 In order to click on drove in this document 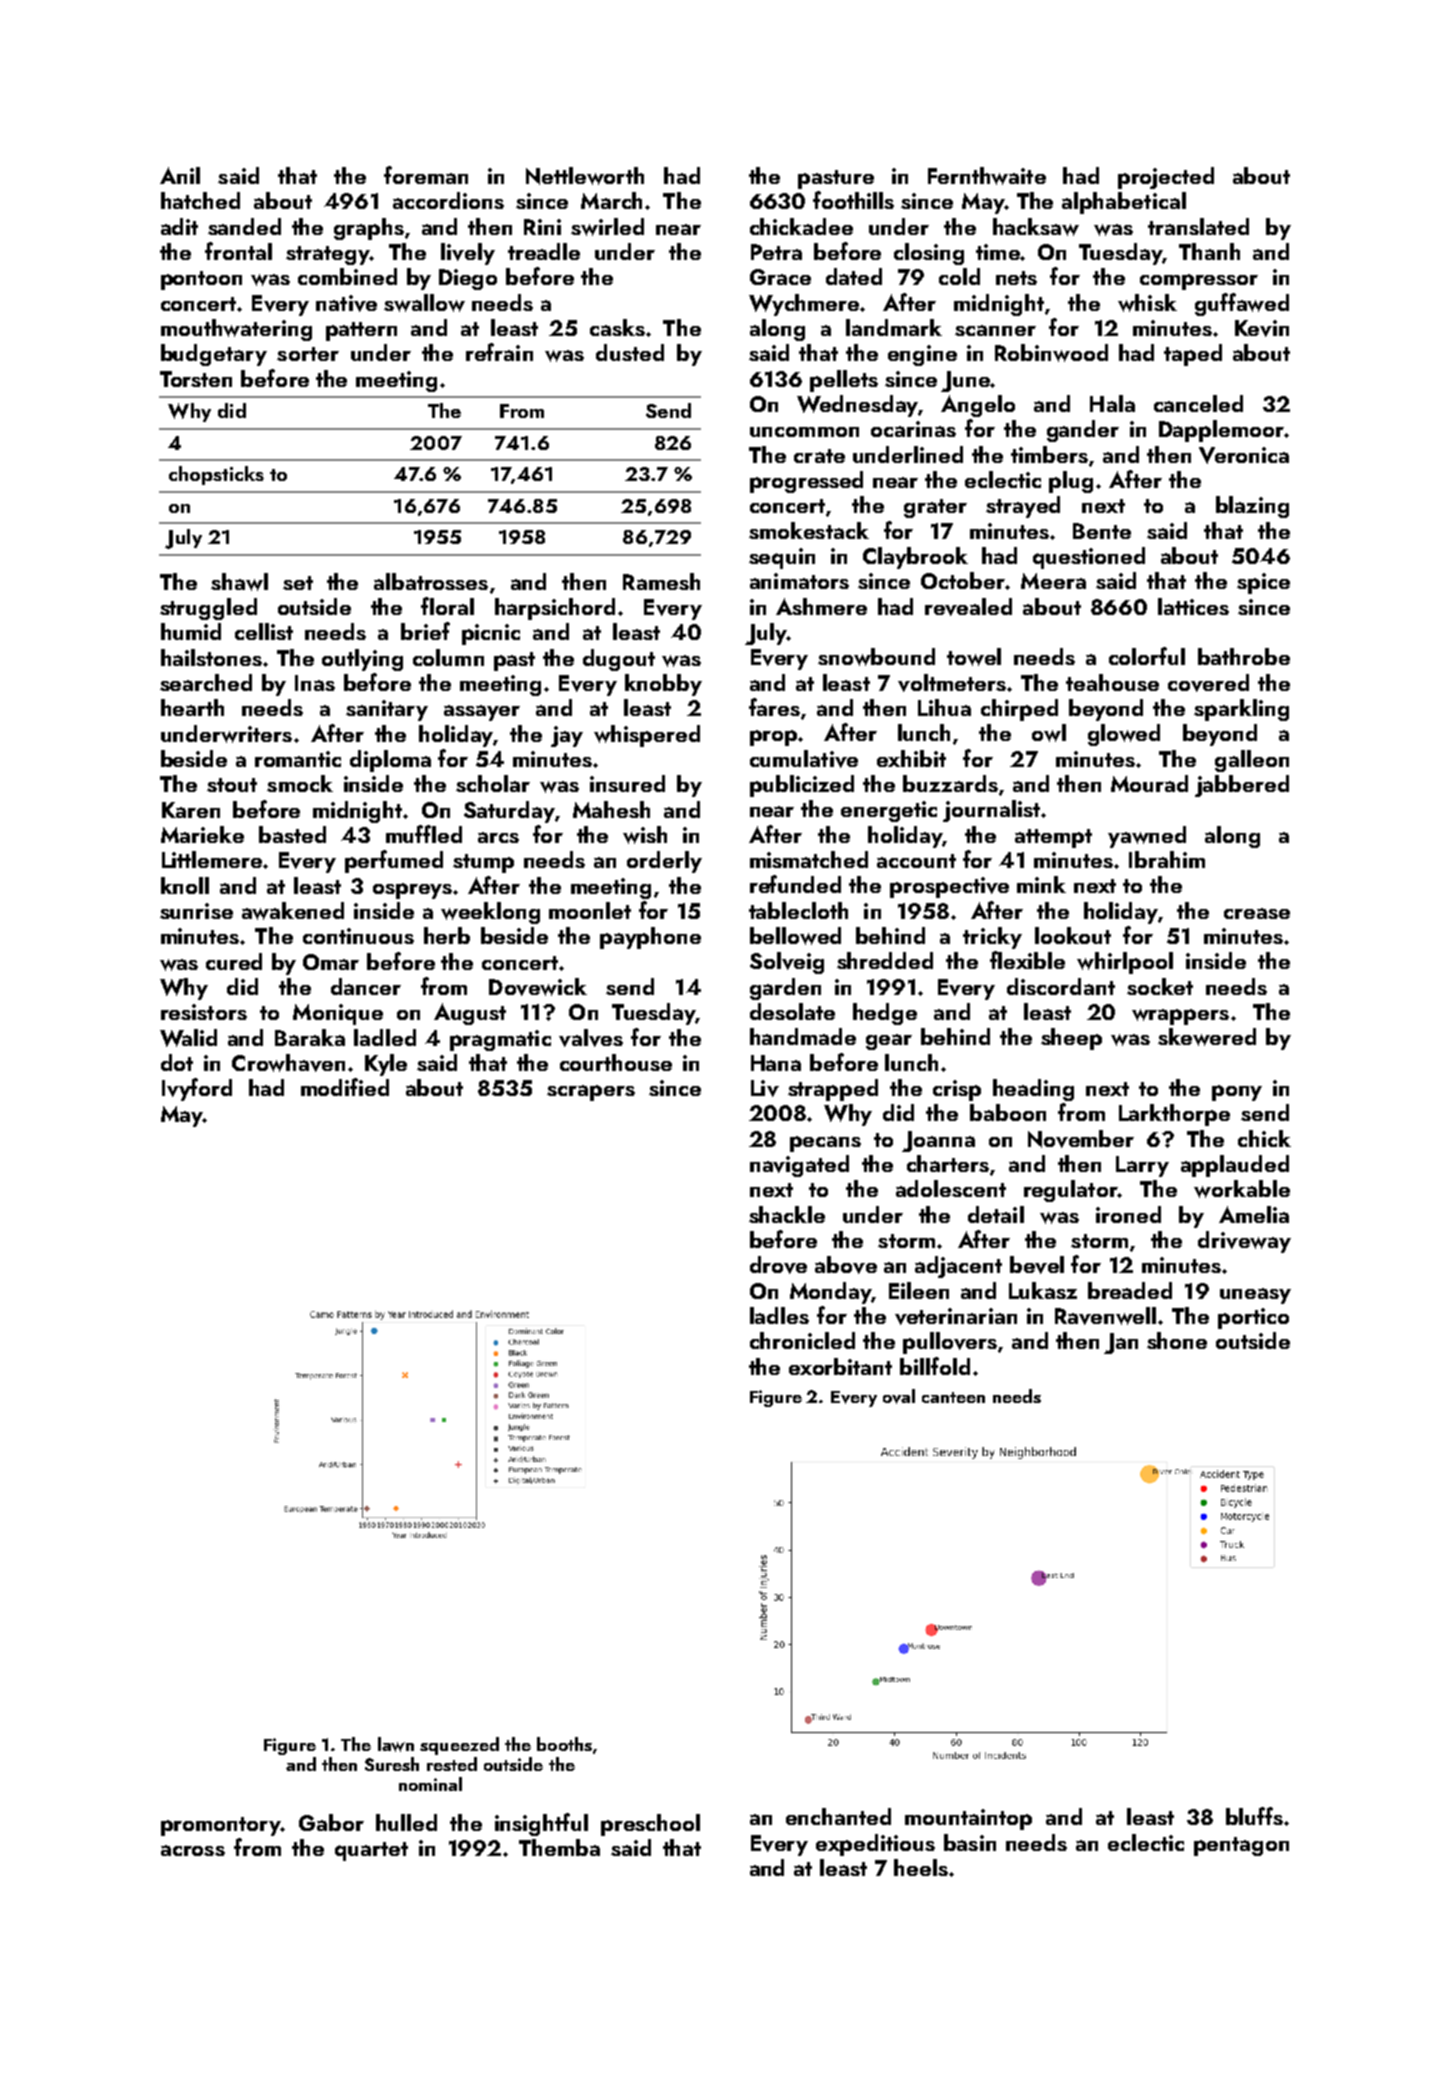, I will do `click(778, 1265)`.
